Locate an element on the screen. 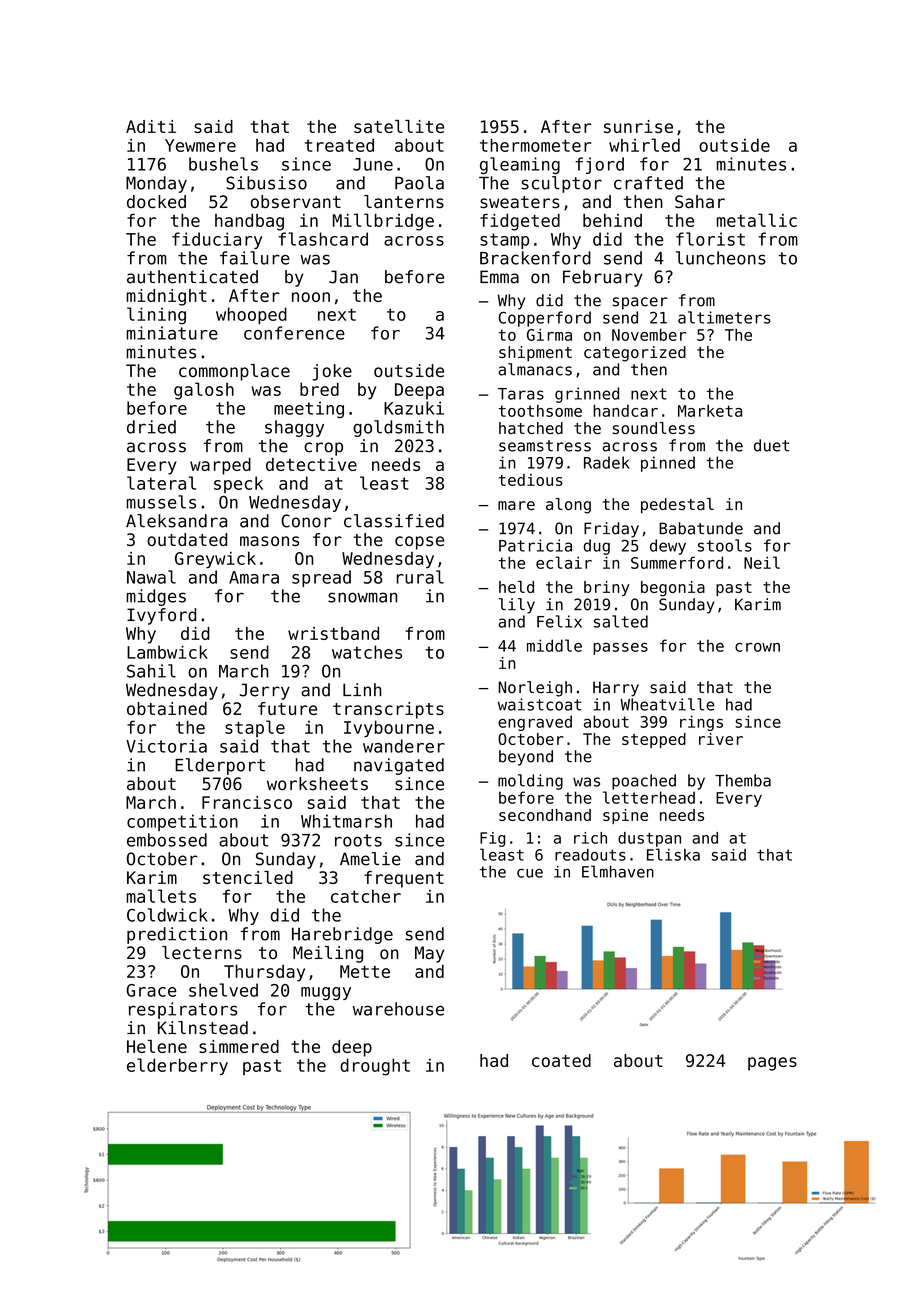 This screenshot has width=924, height=1311. observant is located at coordinates (296, 202).
